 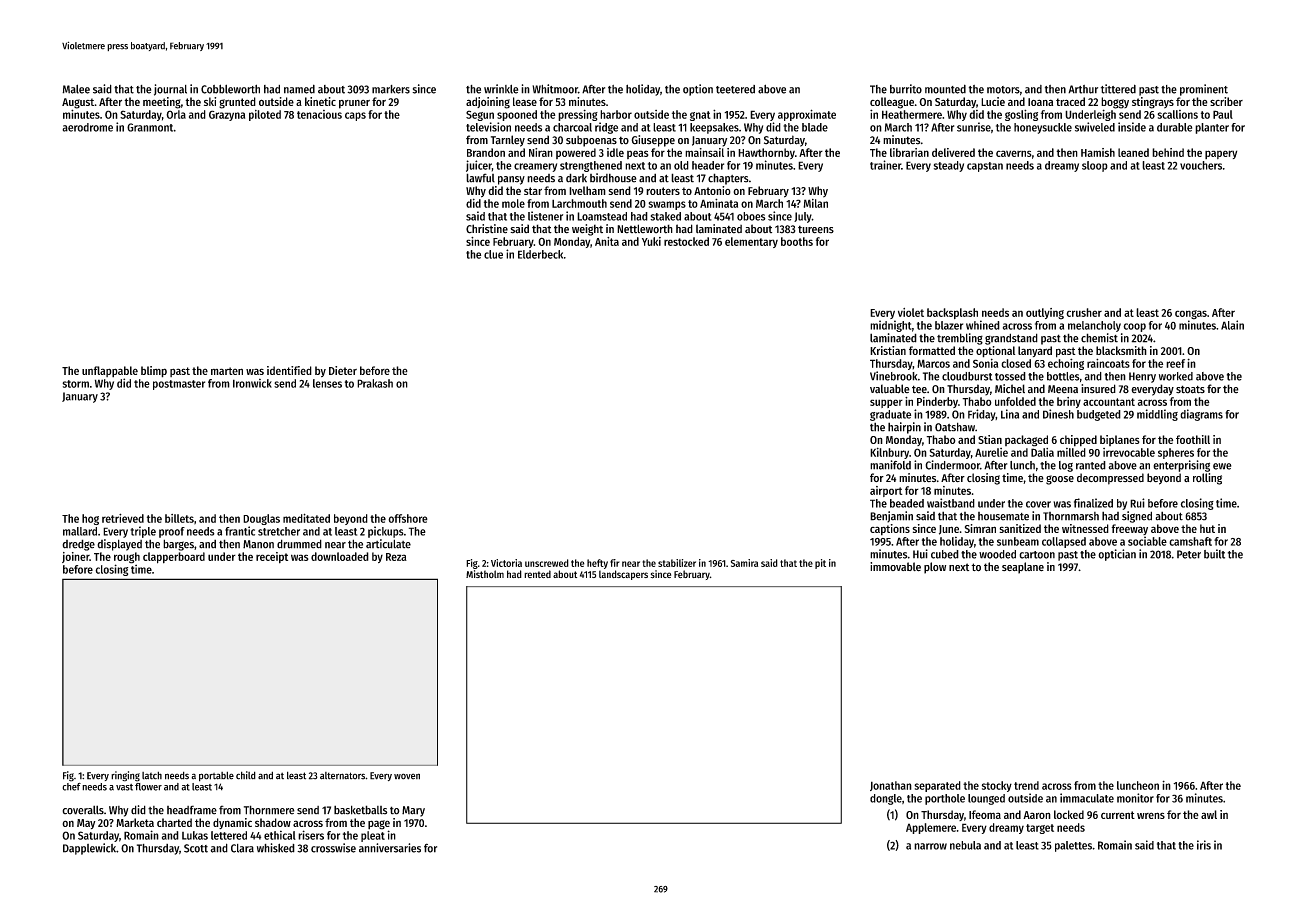 I want to click on narrow, so click(x=930, y=846).
